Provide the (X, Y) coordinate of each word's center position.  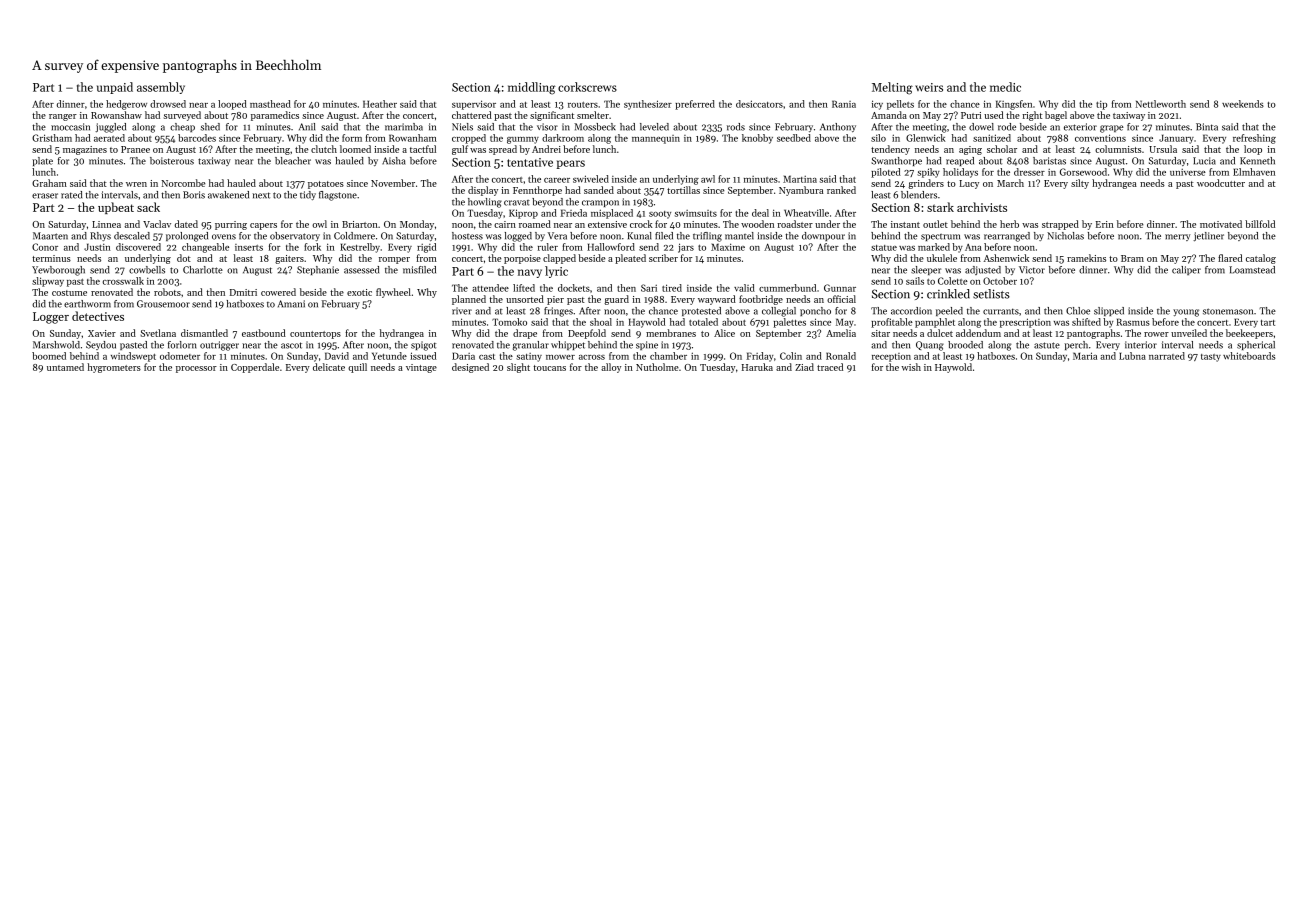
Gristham (52, 138)
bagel (1056, 116)
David (337, 356)
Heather (380, 104)
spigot (423, 346)
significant (552, 116)
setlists (991, 294)
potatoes (326, 185)
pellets (900, 105)
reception (891, 357)
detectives (98, 316)
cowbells (147, 270)
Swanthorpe (896, 161)
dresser (1029, 172)
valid (744, 288)
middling (532, 88)
